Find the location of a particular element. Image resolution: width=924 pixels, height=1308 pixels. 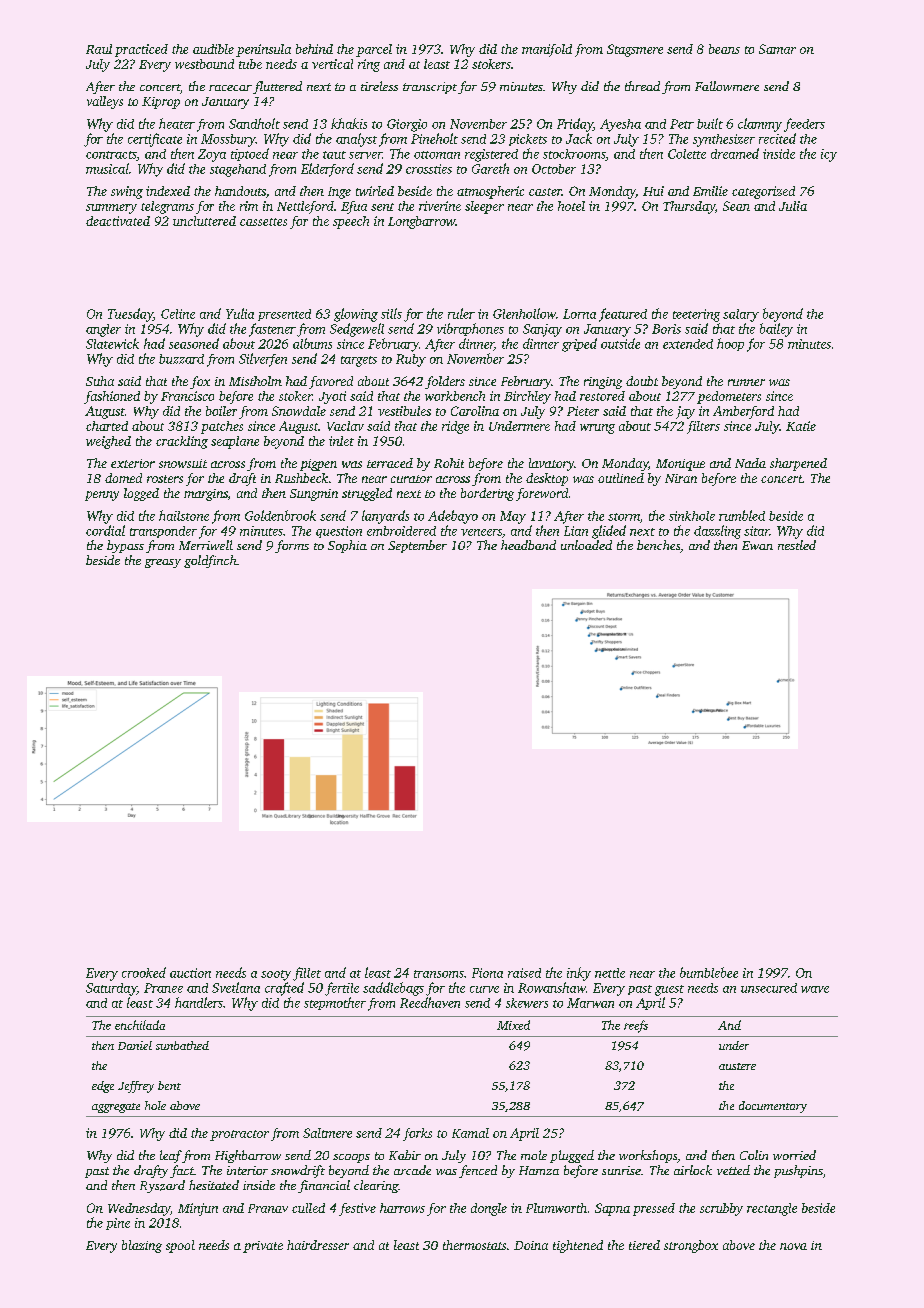

goldfinch is located at coordinates (210, 561).
